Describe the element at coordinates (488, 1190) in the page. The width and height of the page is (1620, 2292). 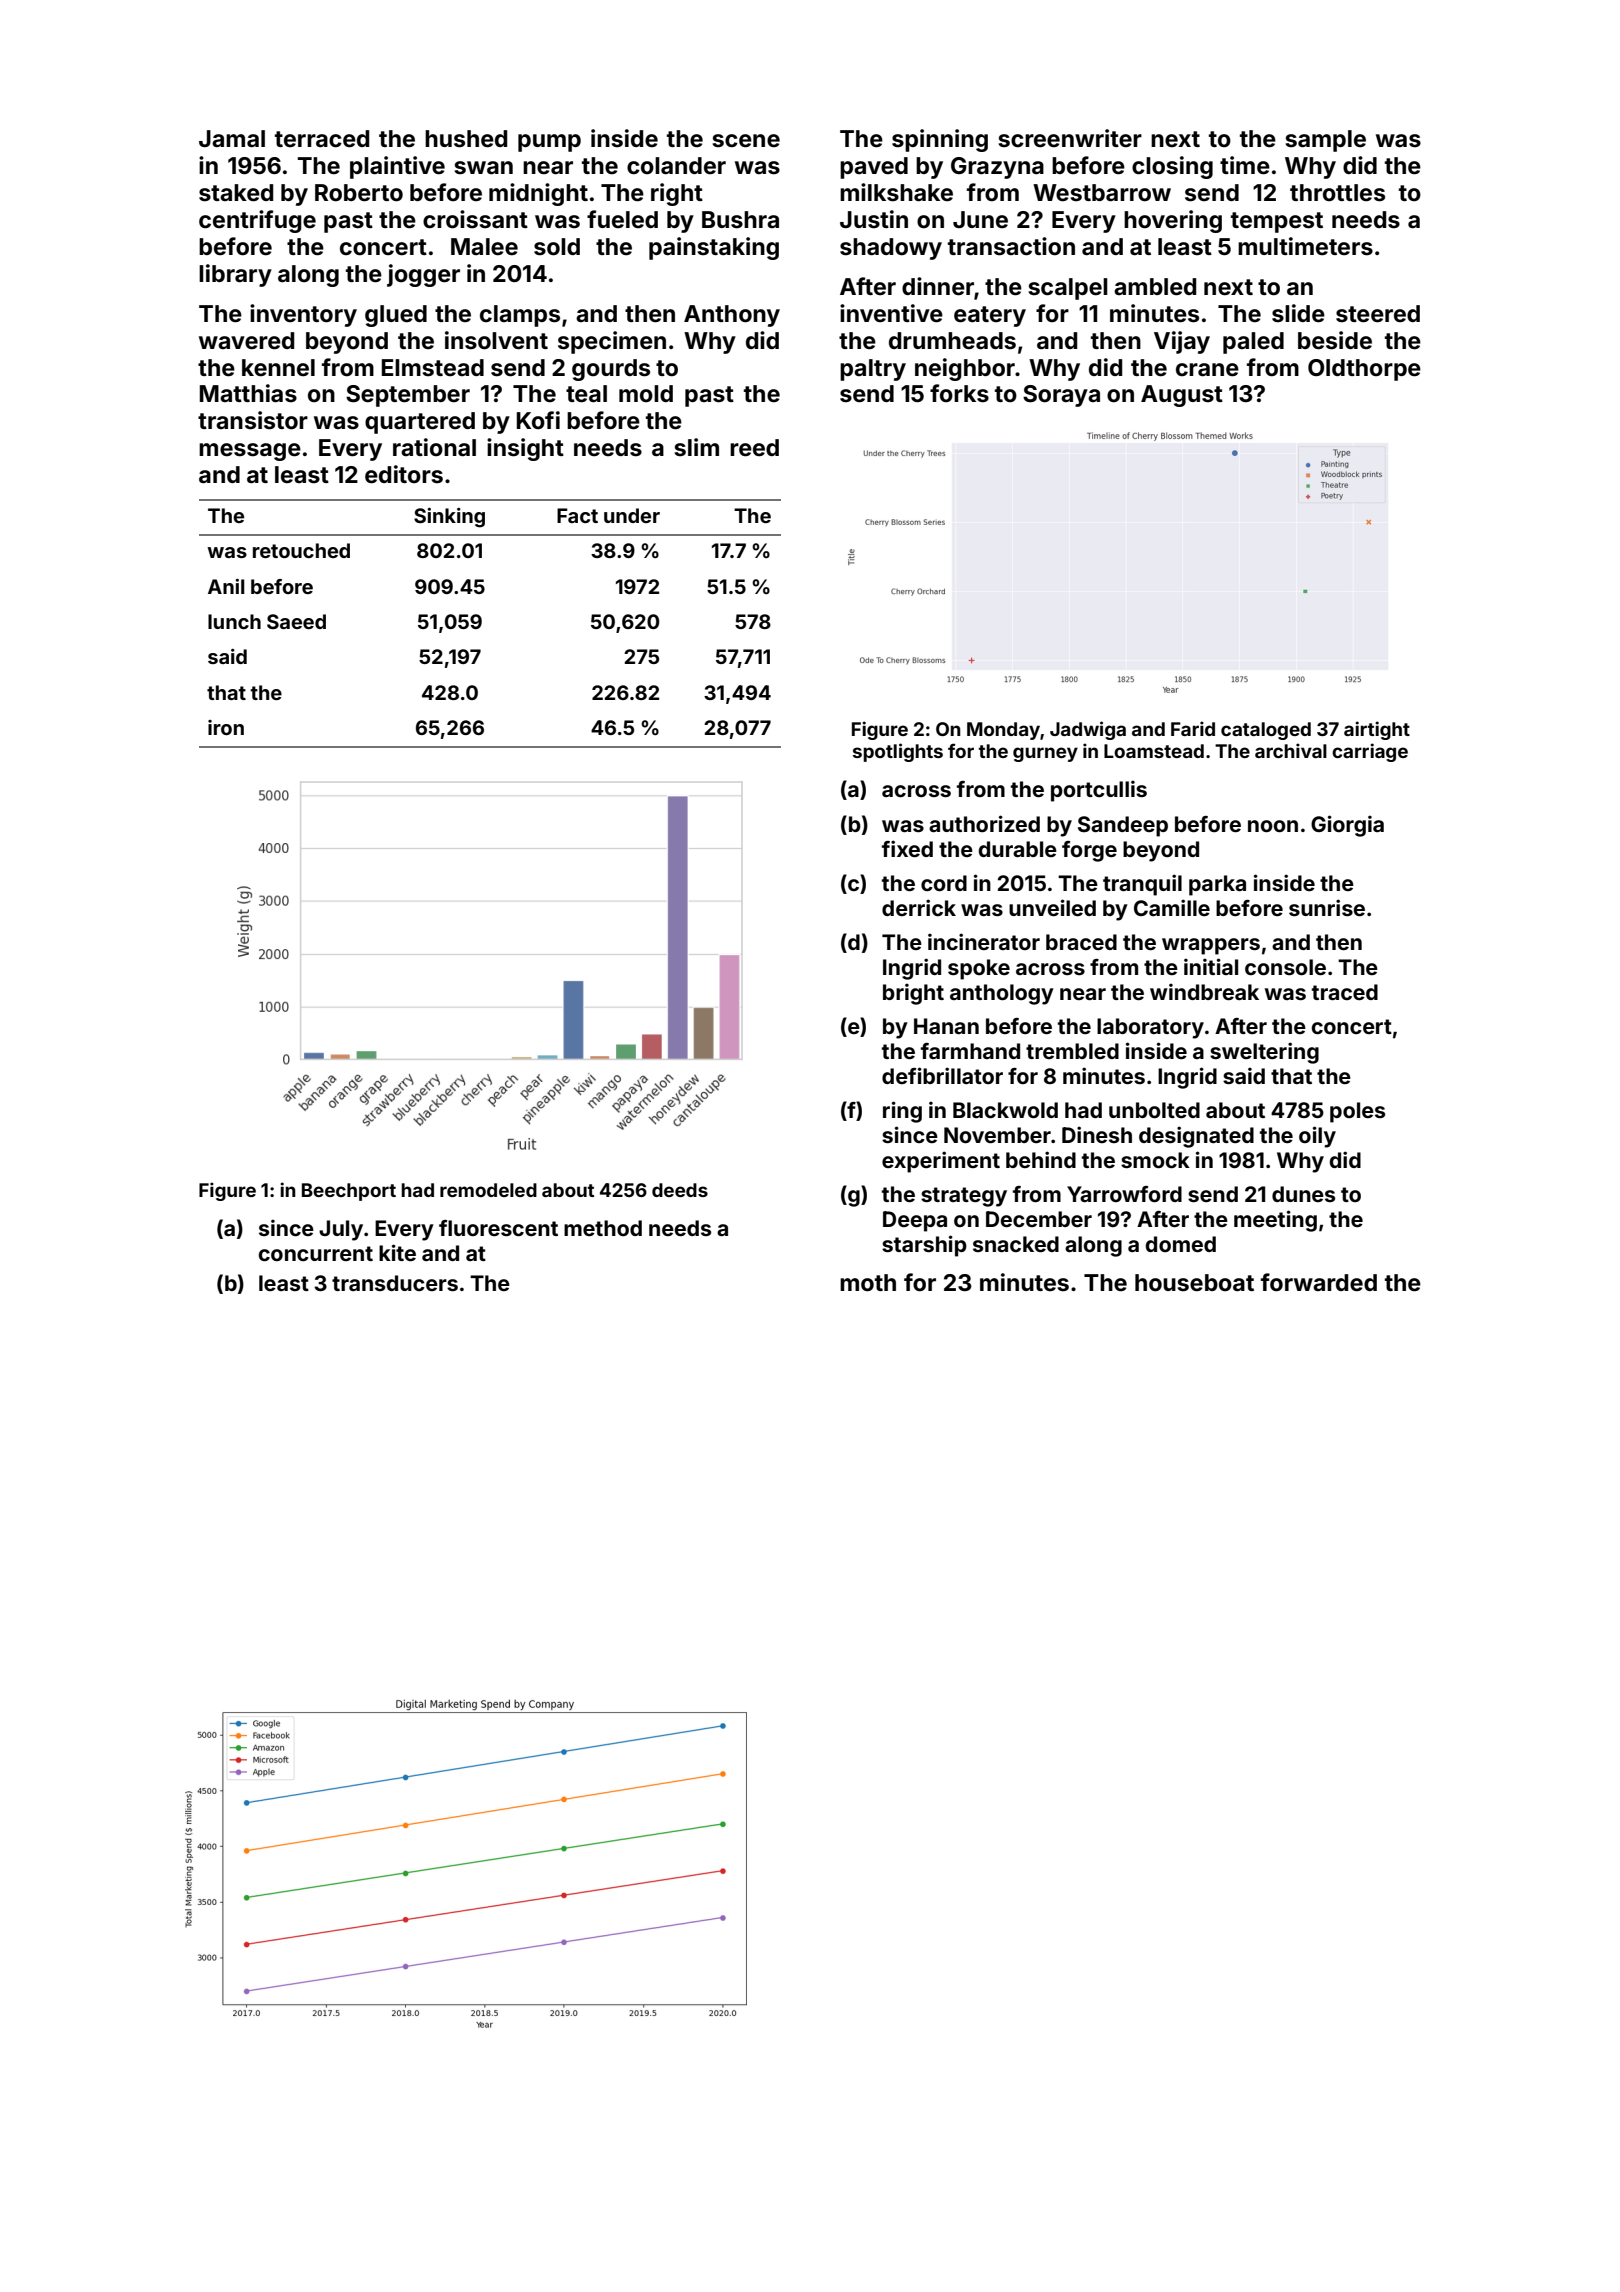
I see `remodeled` at that location.
